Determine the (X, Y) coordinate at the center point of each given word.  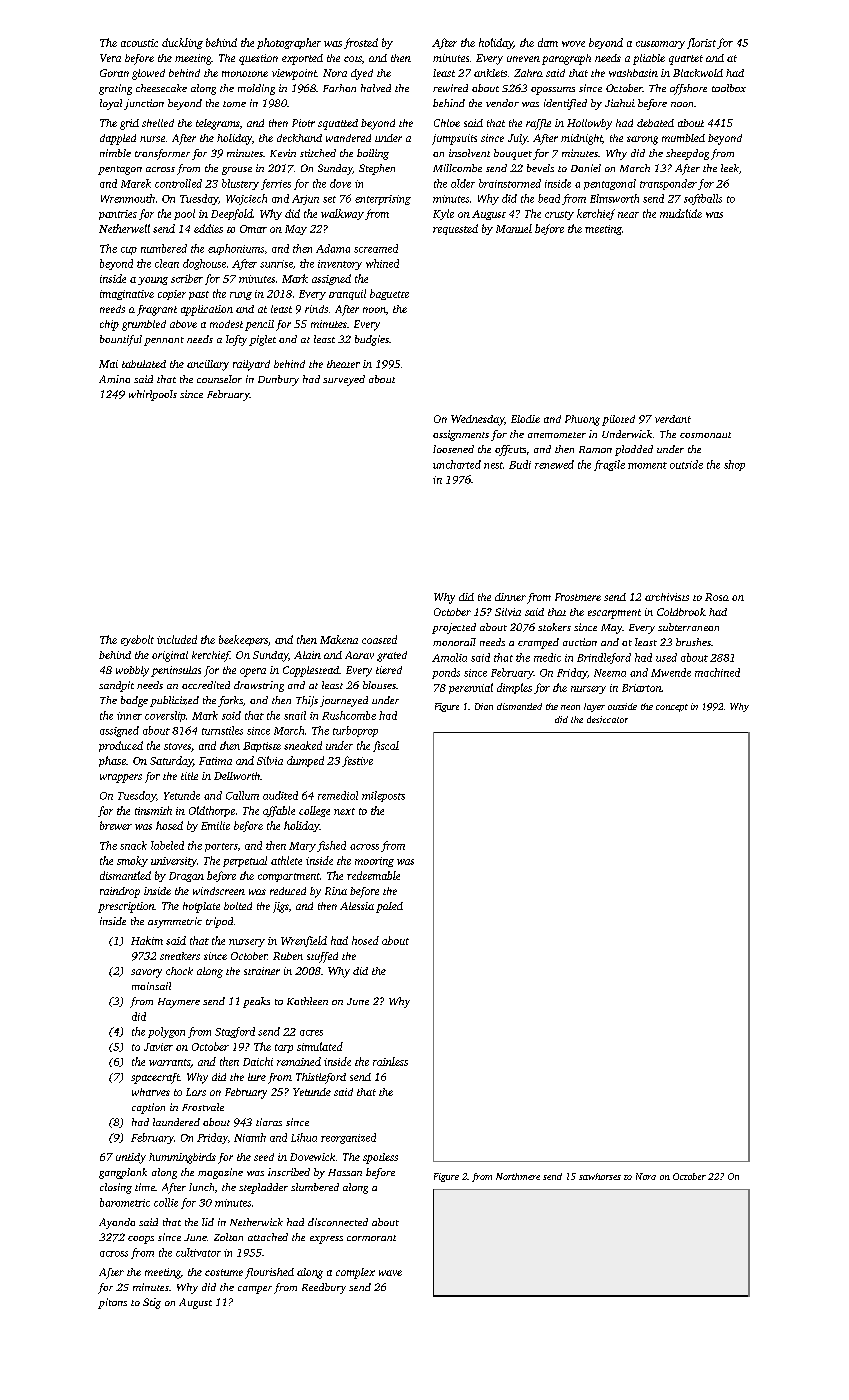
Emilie (215, 825)
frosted (361, 43)
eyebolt (137, 640)
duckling (182, 43)
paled (389, 907)
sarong (642, 140)
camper (255, 1290)
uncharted (457, 464)
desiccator (607, 719)
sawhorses (600, 1176)
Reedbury (324, 1288)
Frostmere (578, 597)
